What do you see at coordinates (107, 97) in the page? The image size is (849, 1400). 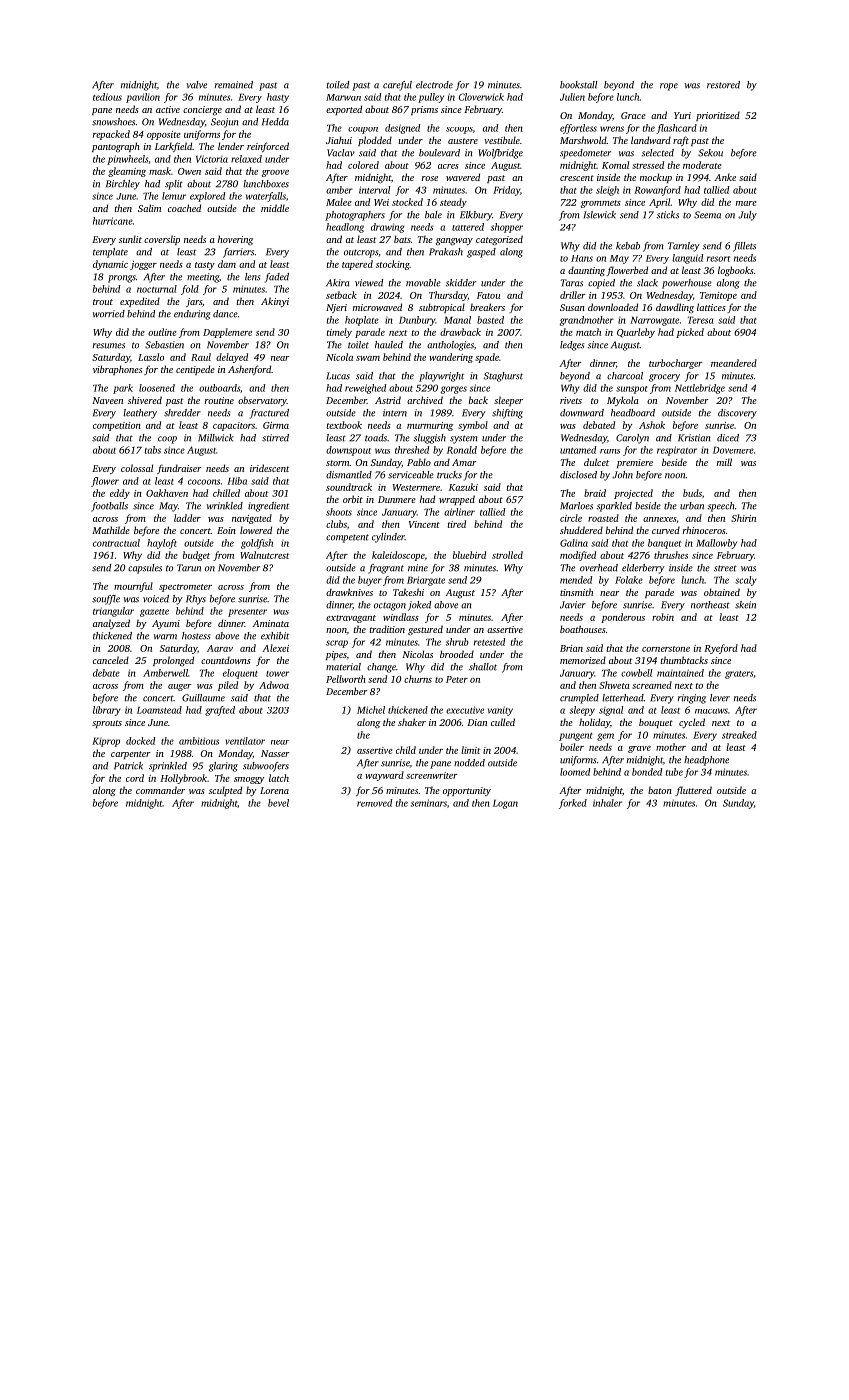 I see `tedious` at bounding box center [107, 97].
